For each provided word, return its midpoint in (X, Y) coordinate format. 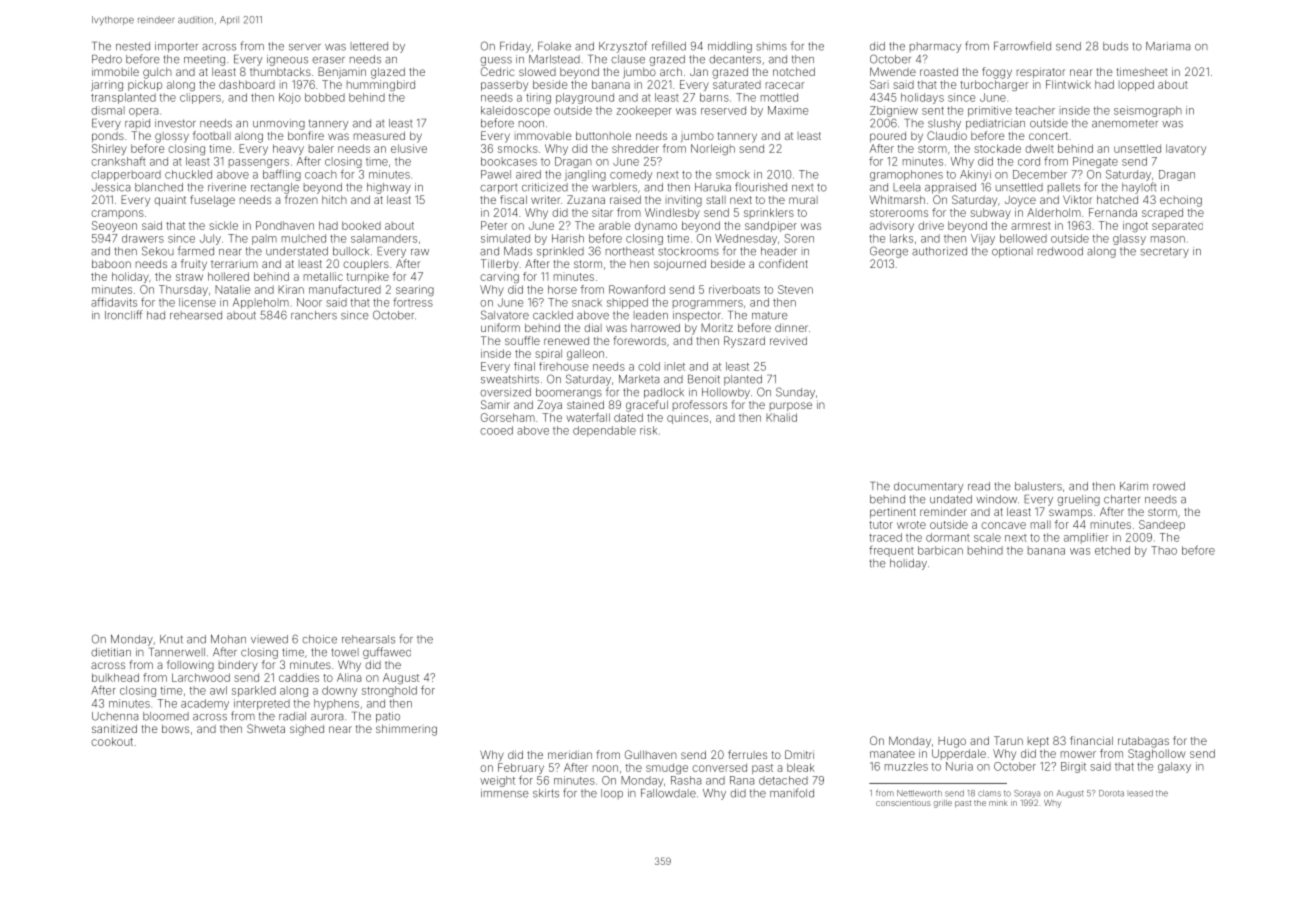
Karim (1134, 486)
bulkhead (115, 677)
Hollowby (726, 393)
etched (1112, 550)
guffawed (387, 653)
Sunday (795, 393)
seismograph (1148, 111)
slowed (537, 72)
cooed (496, 430)
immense (505, 793)
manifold (792, 793)
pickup (145, 85)
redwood (1060, 251)
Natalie (232, 289)
